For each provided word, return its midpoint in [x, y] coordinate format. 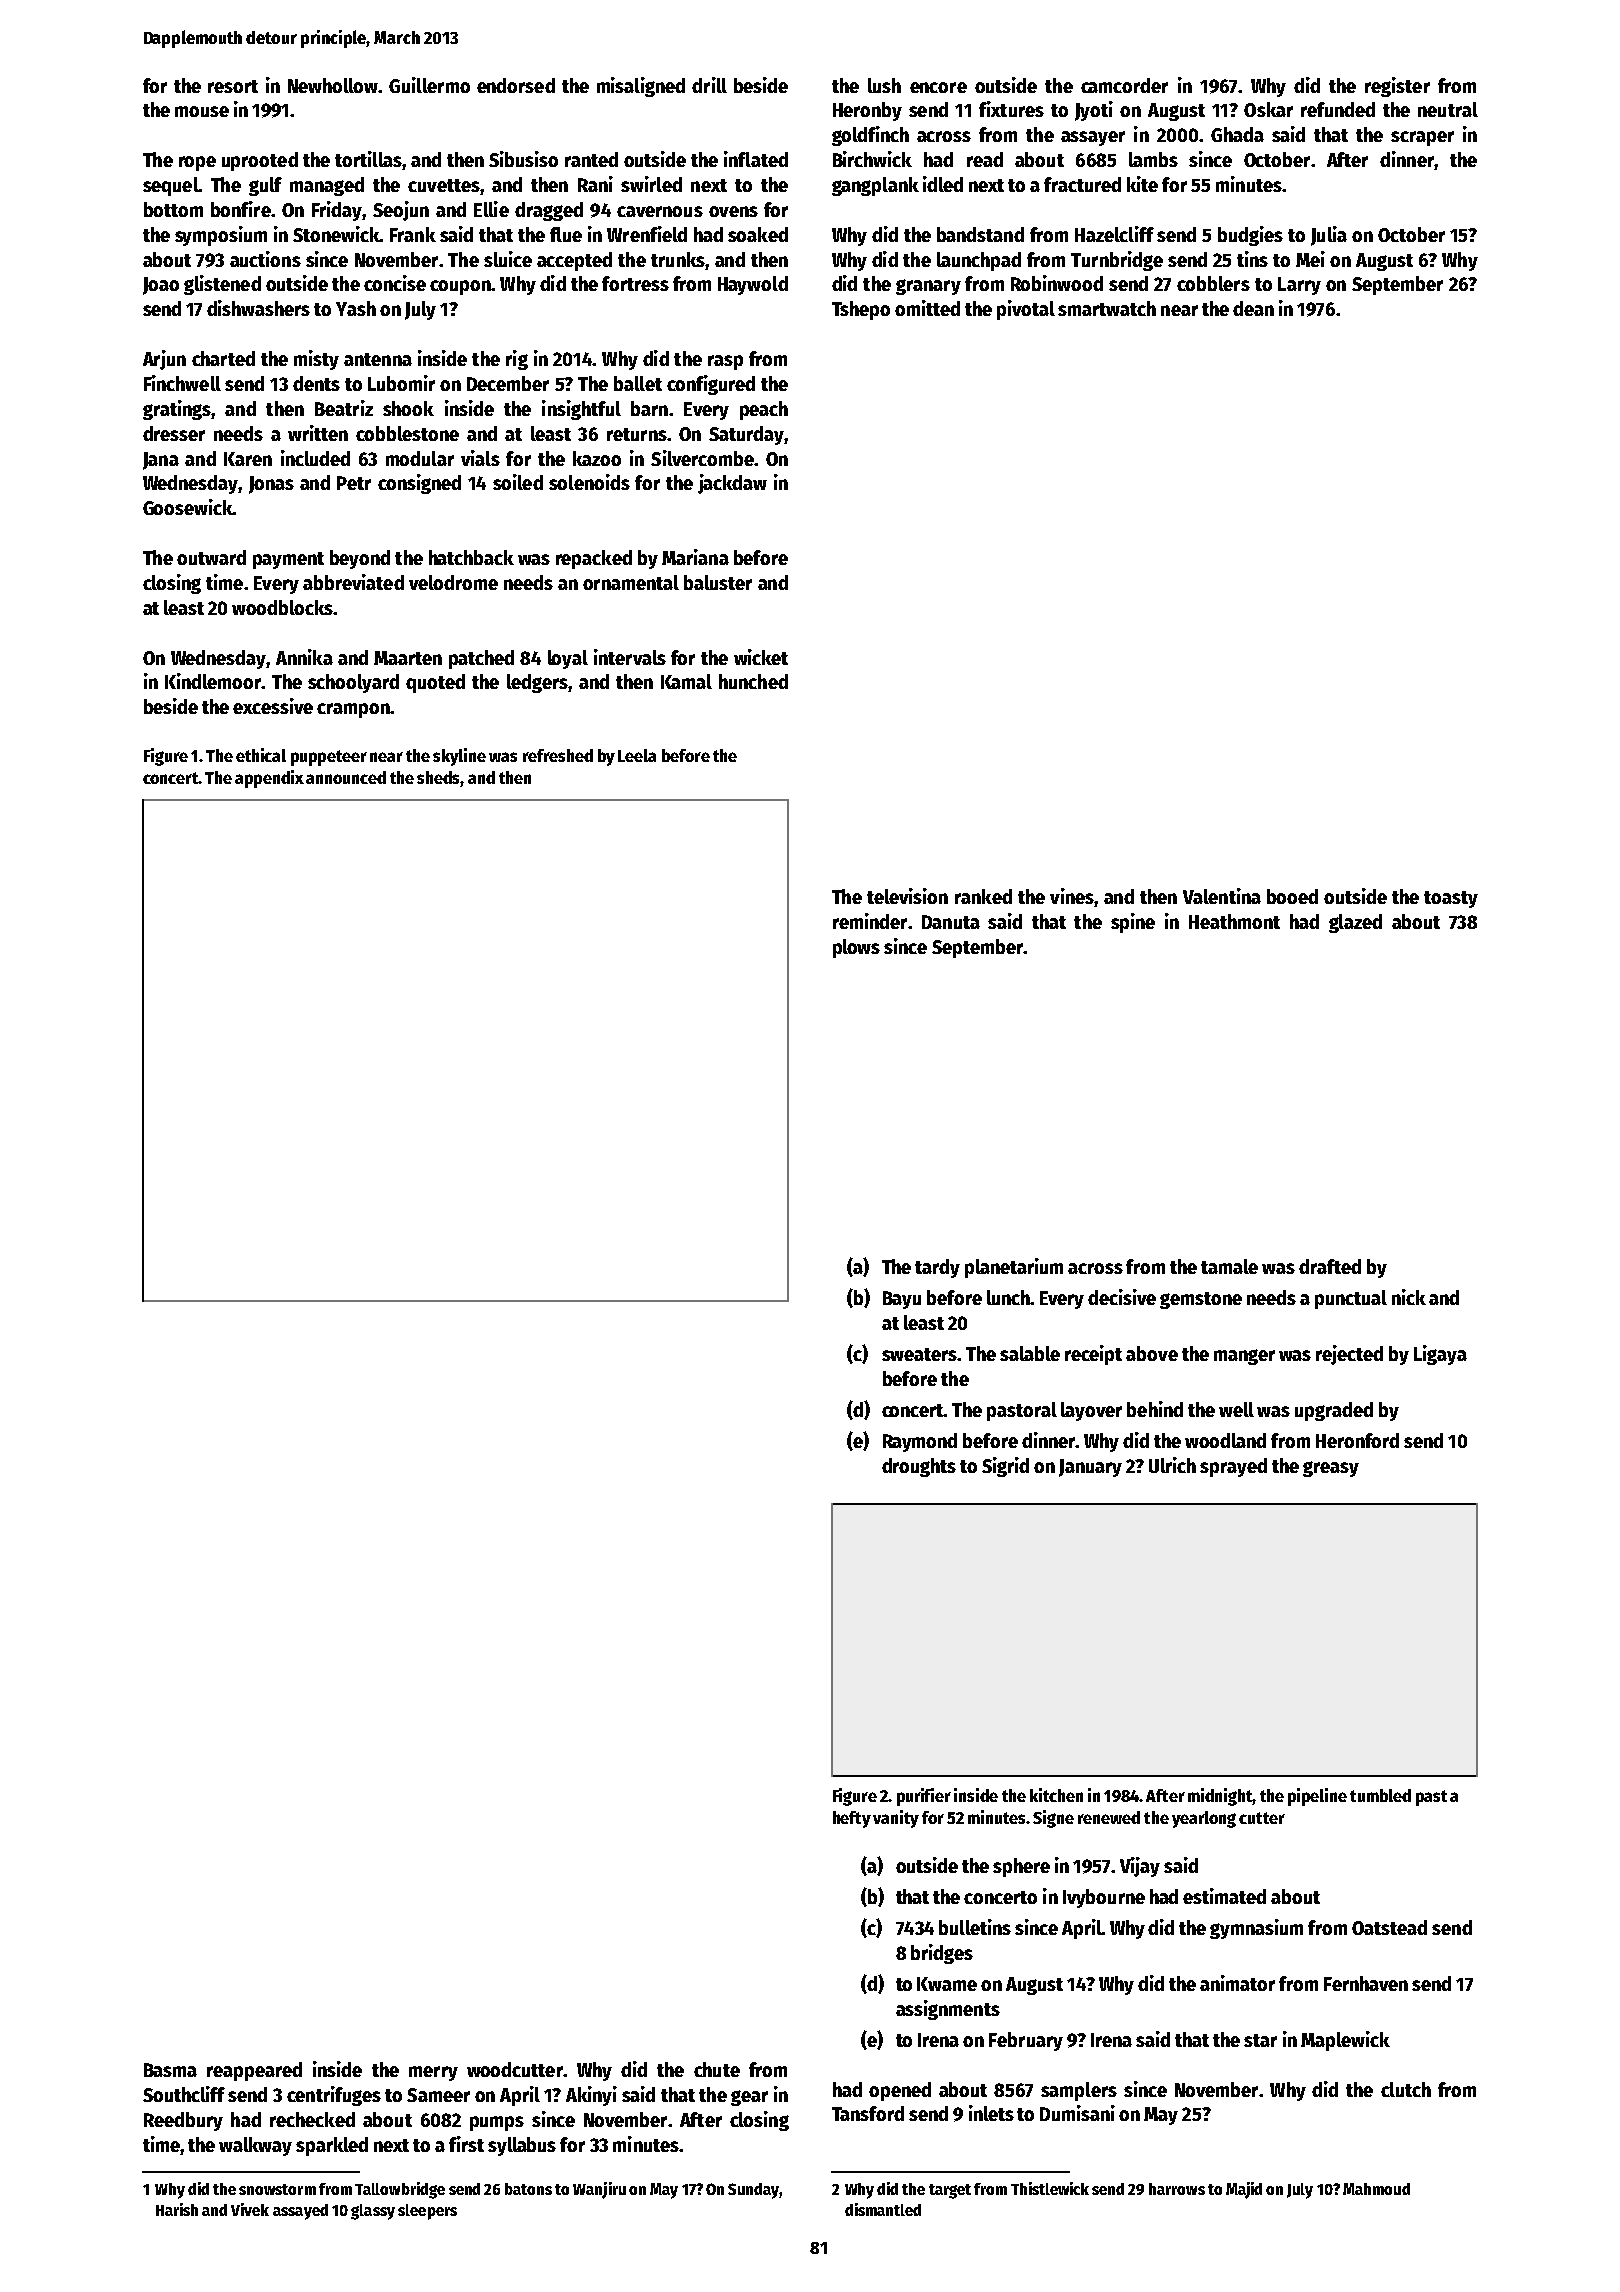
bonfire [241, 209]
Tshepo [861, 310]
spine [1133, 923]
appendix [269, 779]
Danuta [951, 922]
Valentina [1222, 896]
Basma [170, 2070]
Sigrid [1005, 1467]
